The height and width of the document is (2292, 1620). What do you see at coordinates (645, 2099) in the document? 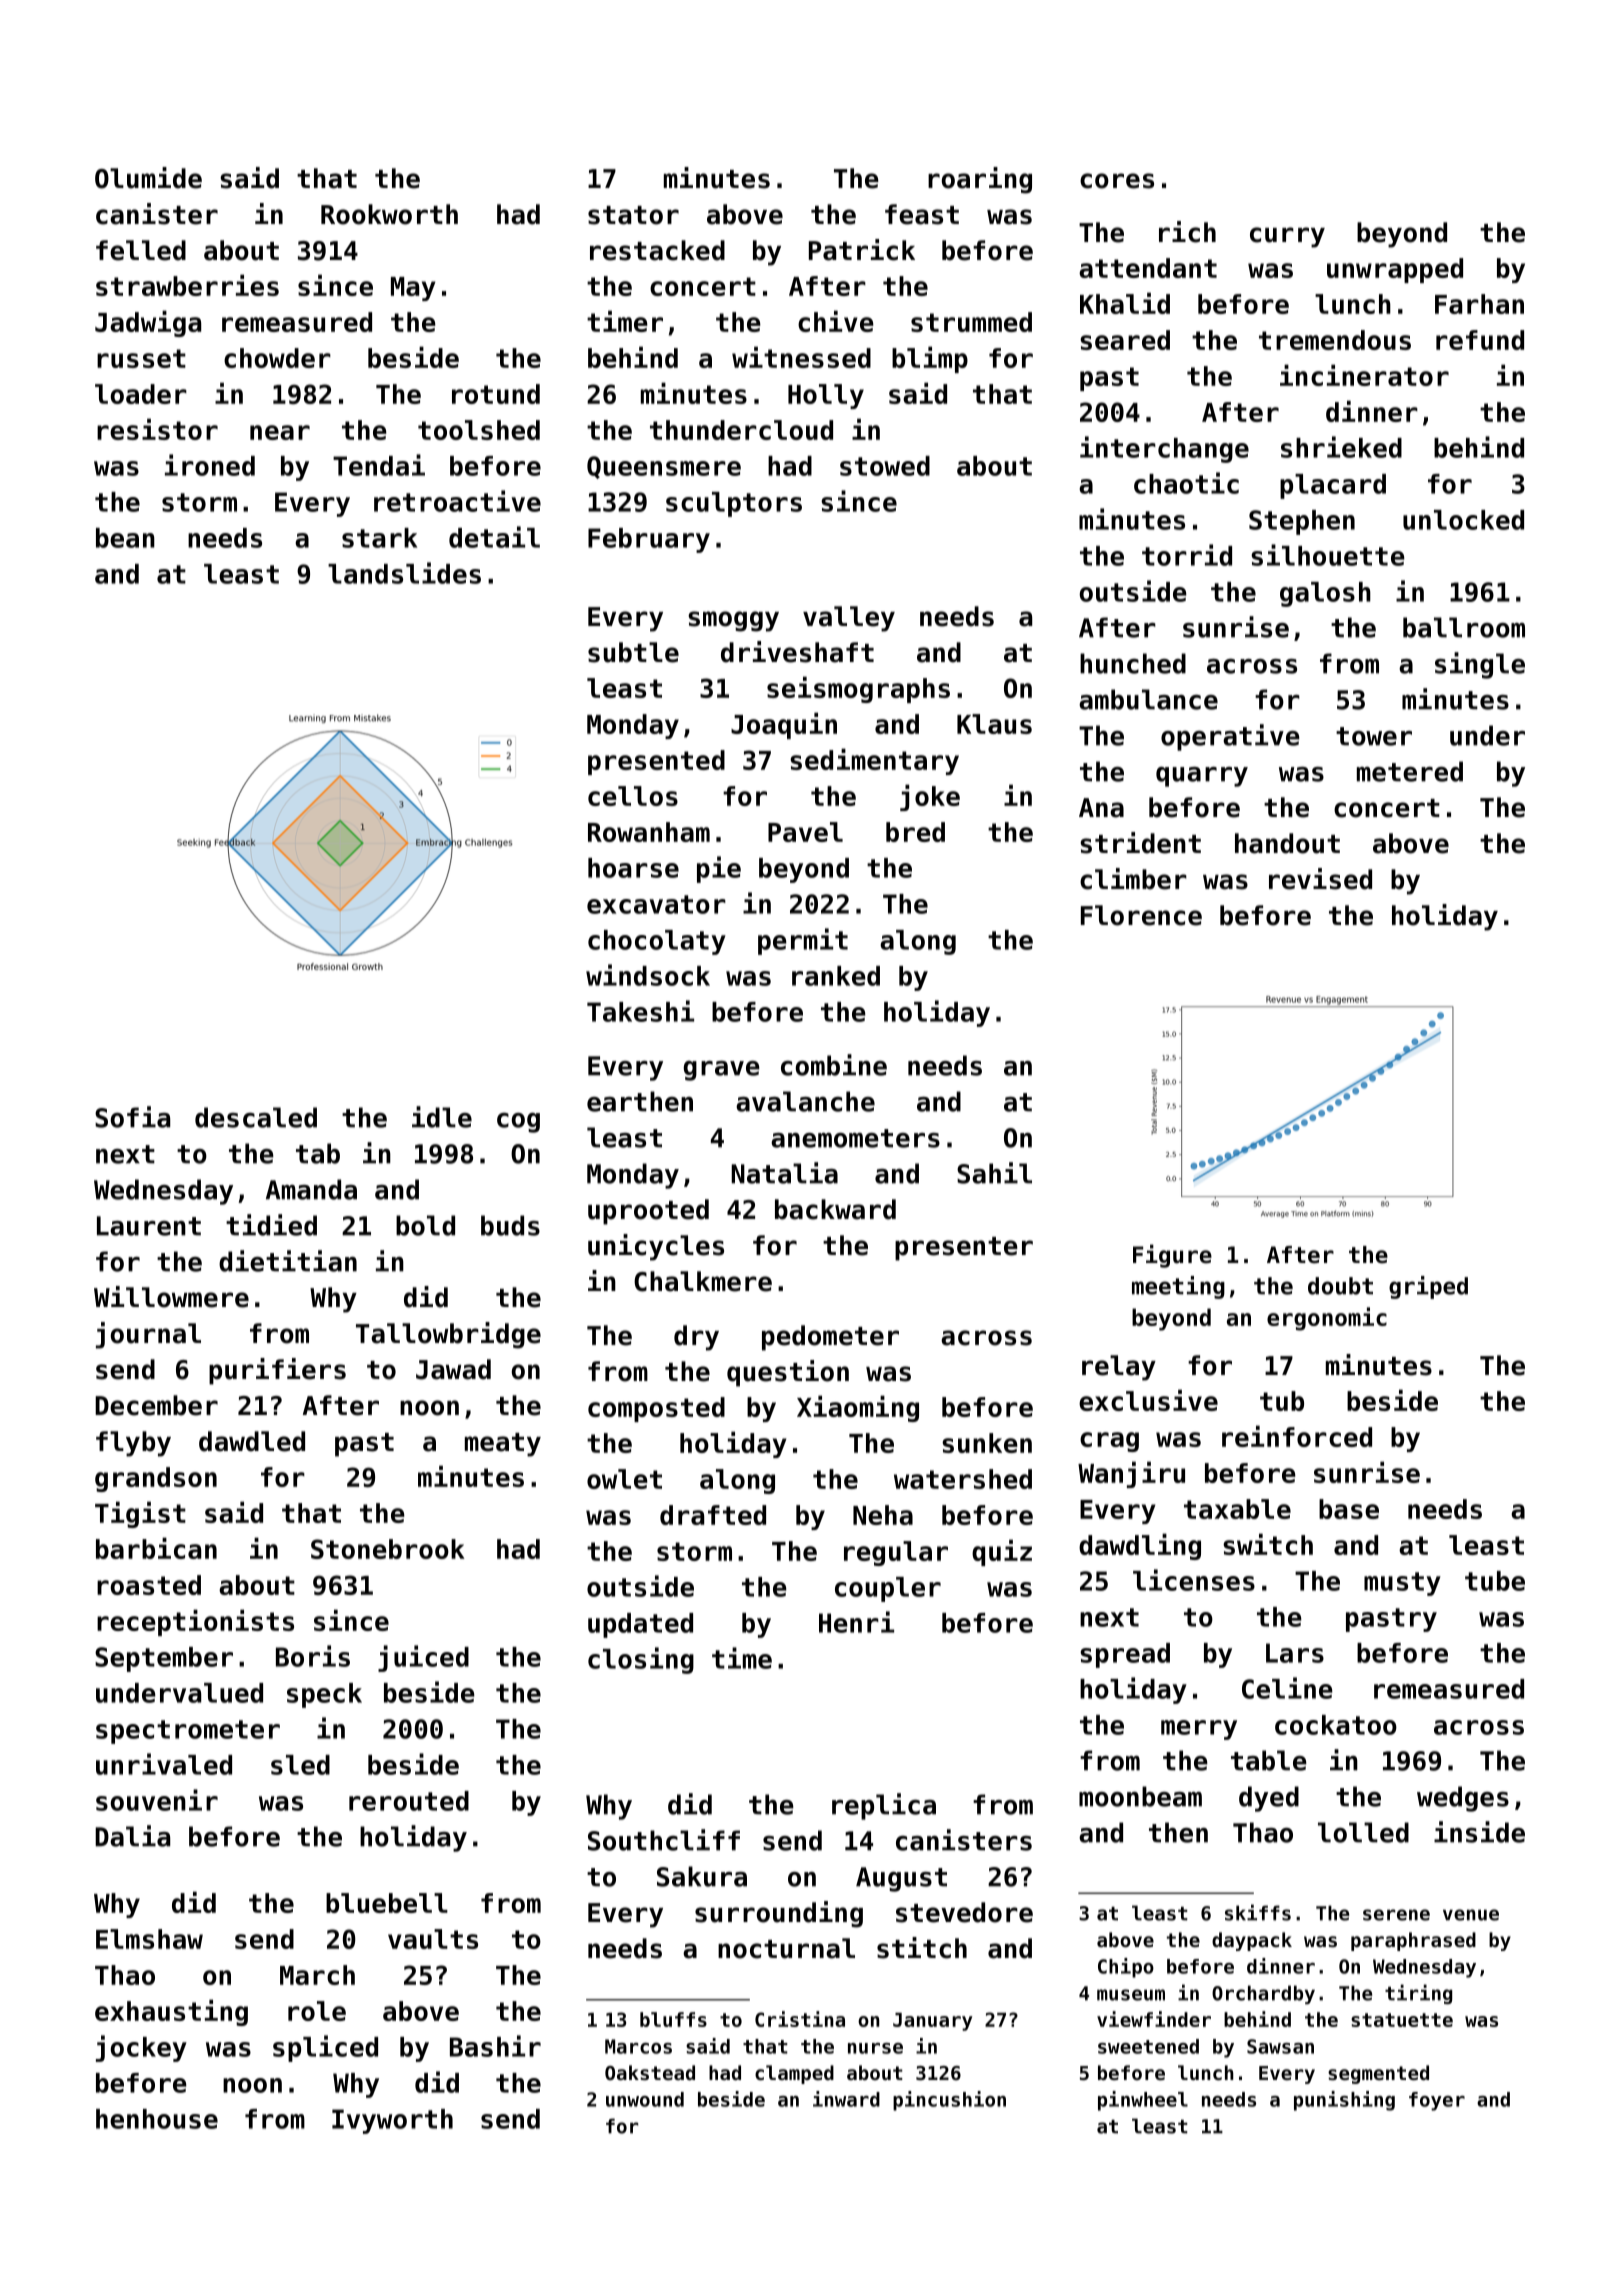
I see `unwound` at bounding box center [645, 2099].
